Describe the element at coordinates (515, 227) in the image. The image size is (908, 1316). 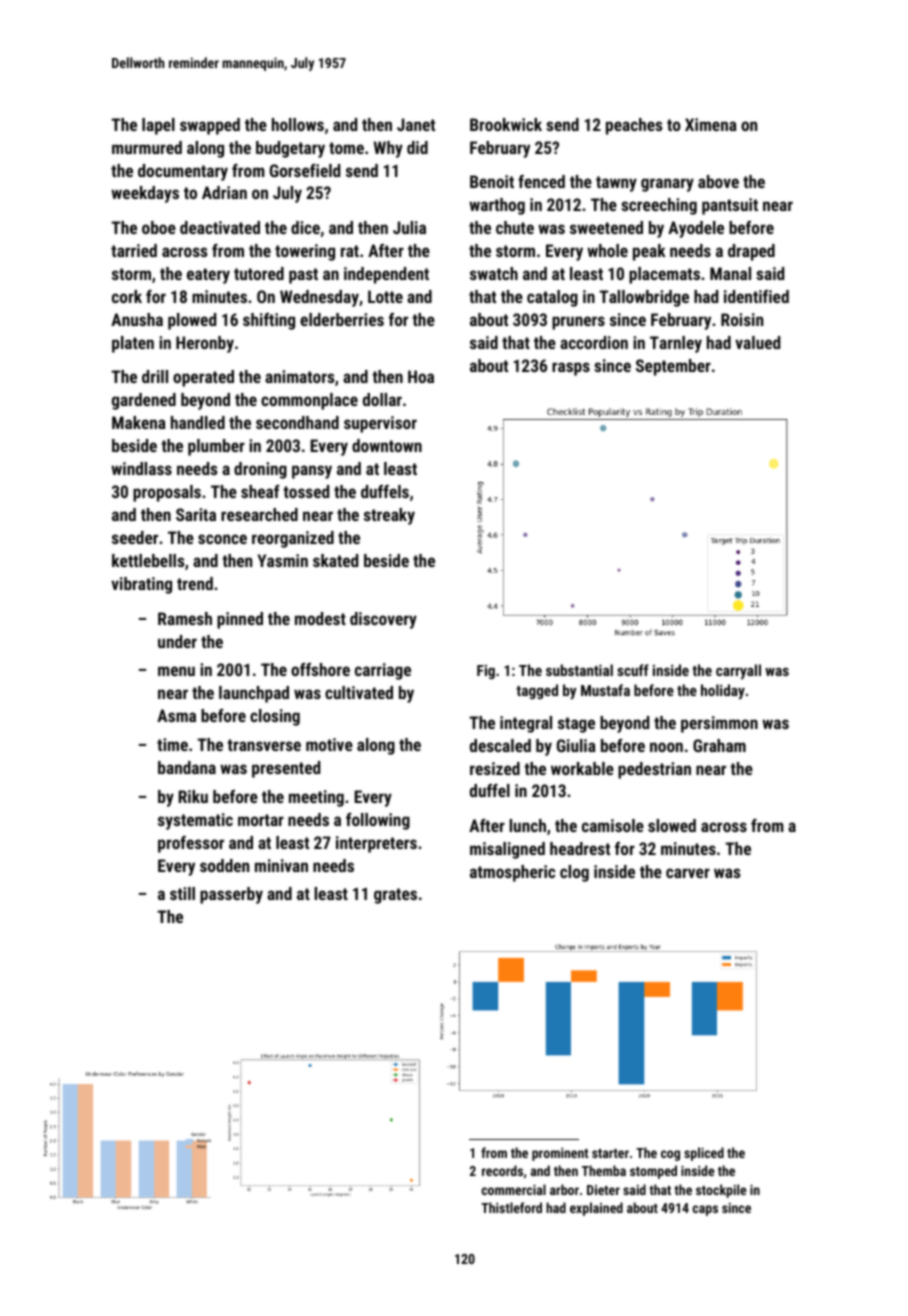
I see `chute` at that location.
